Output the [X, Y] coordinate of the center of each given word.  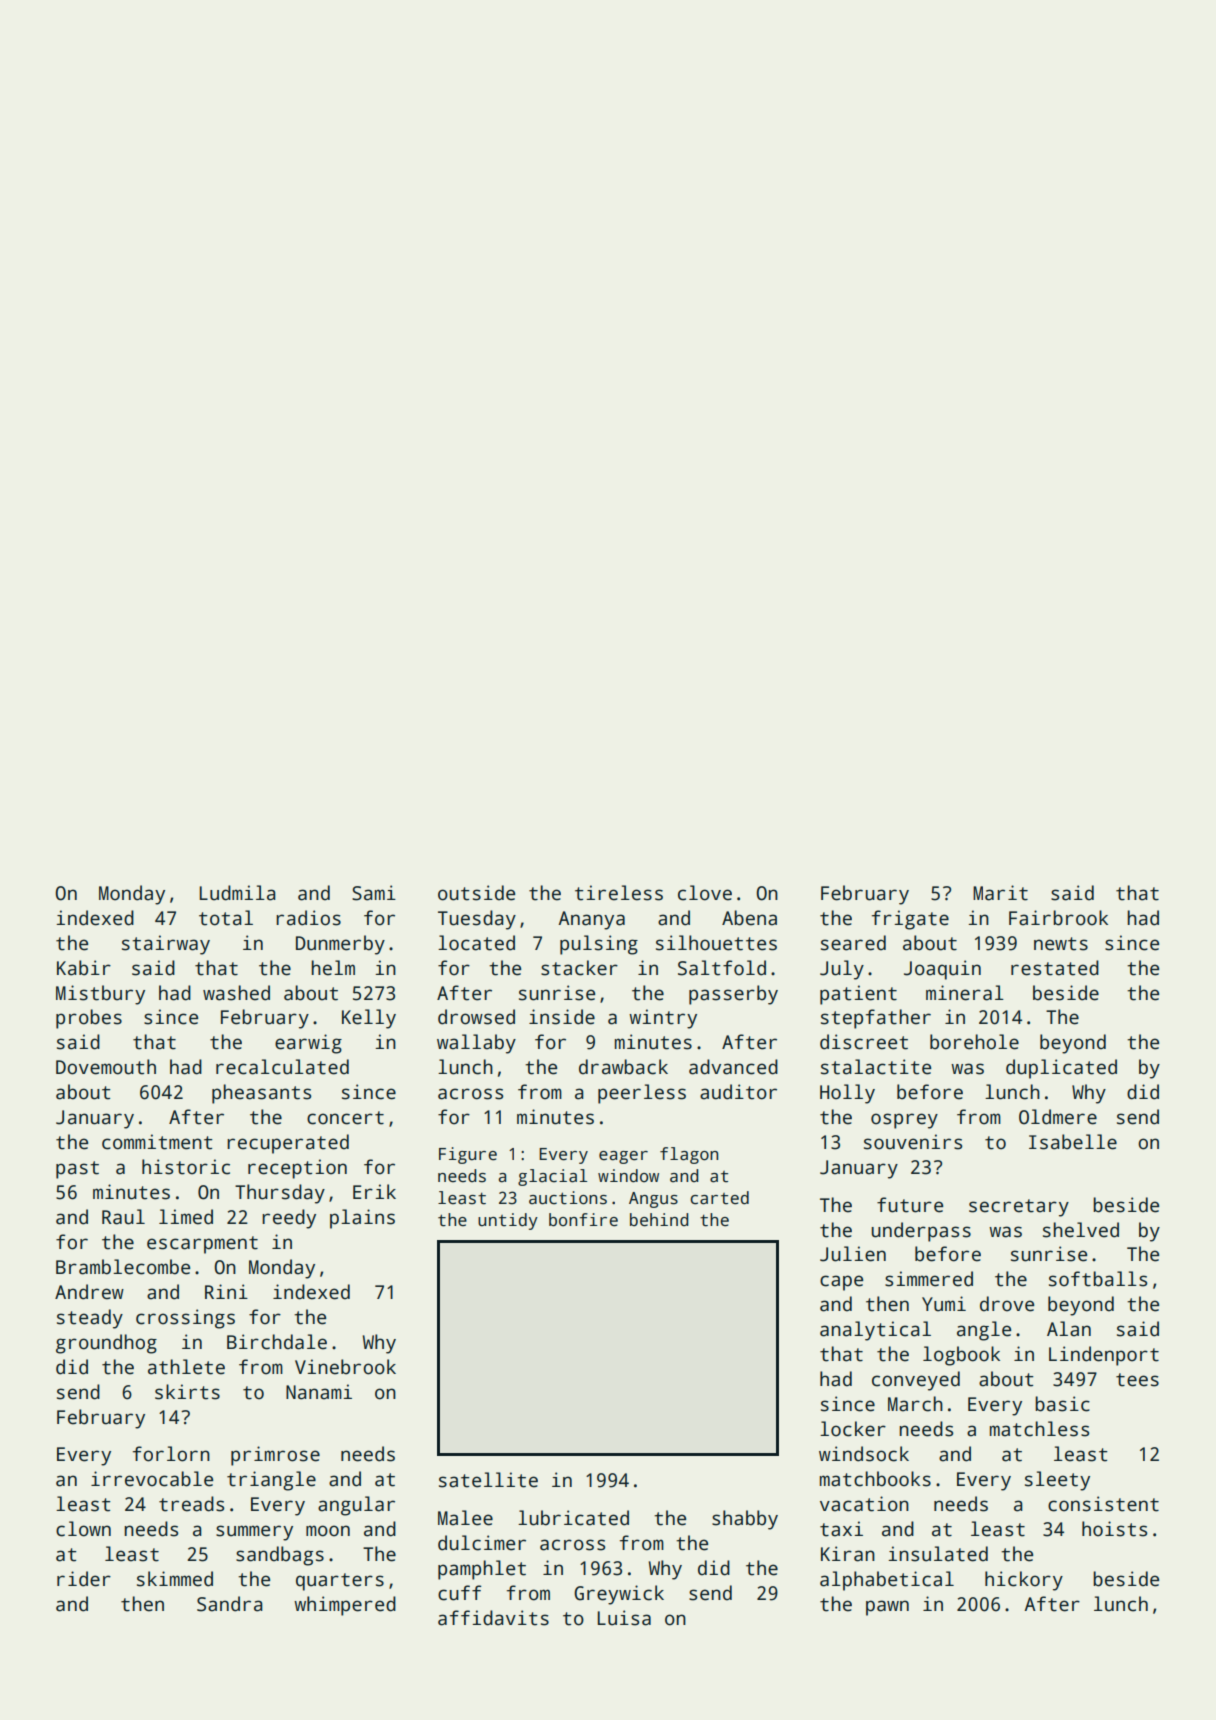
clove [705, 893]
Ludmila [238, 893]
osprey [904, 1121]
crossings [185, 1319]
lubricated [573, 1518]
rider [84, 1579]
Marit [1000, 893]
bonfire [583, 1220]
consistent [1103, 1504]
